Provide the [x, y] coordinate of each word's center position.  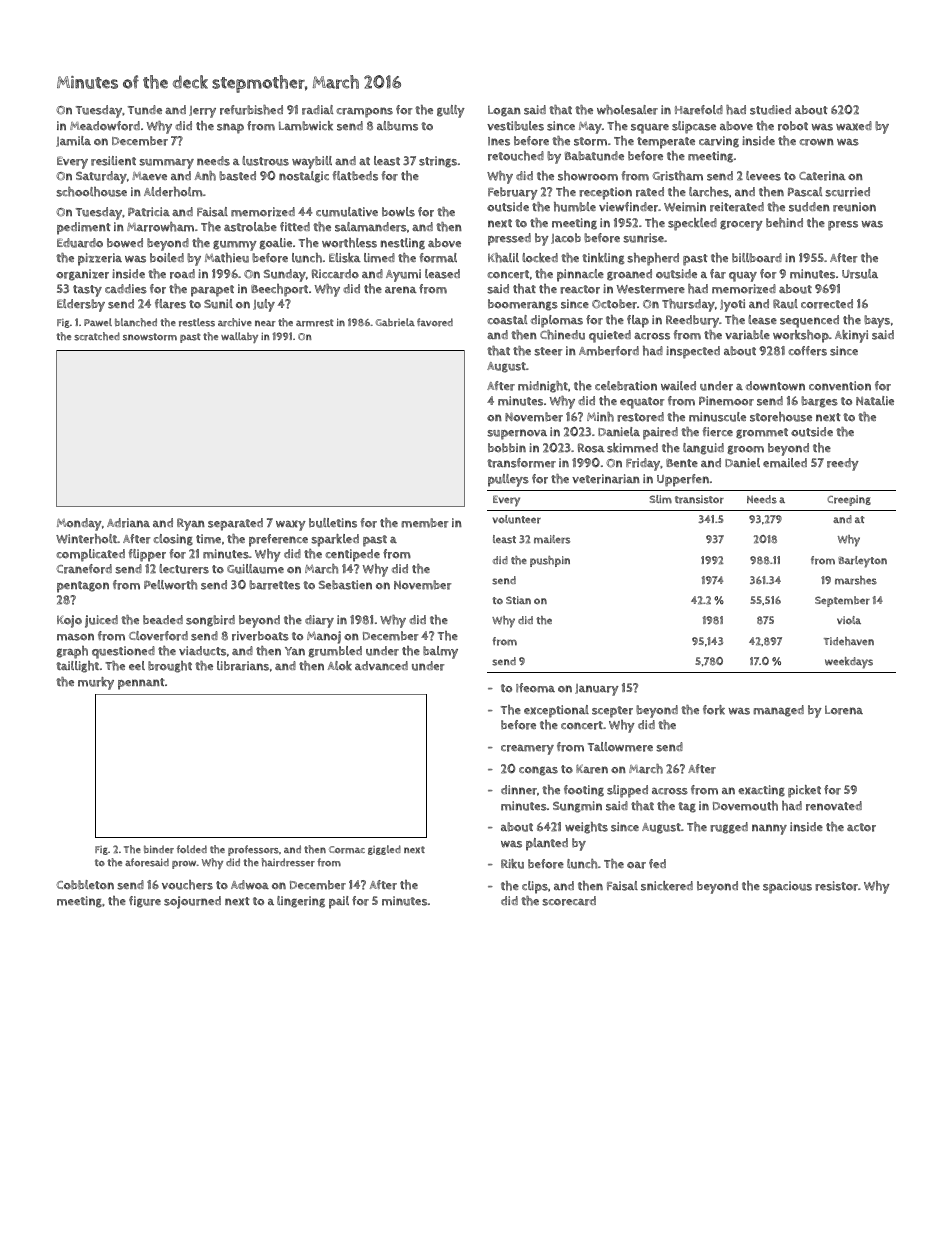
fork [714, 710]
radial [317, 110]
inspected [693, 352]
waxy [291, 525]
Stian [518, 600]
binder [159, 849]
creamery [527, 750]
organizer [82, 275]
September [842, 601]
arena [401, 290]
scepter [612, 712]
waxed [854, 126]
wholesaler [627, 110]
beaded [163, 620]
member [425, 523]
